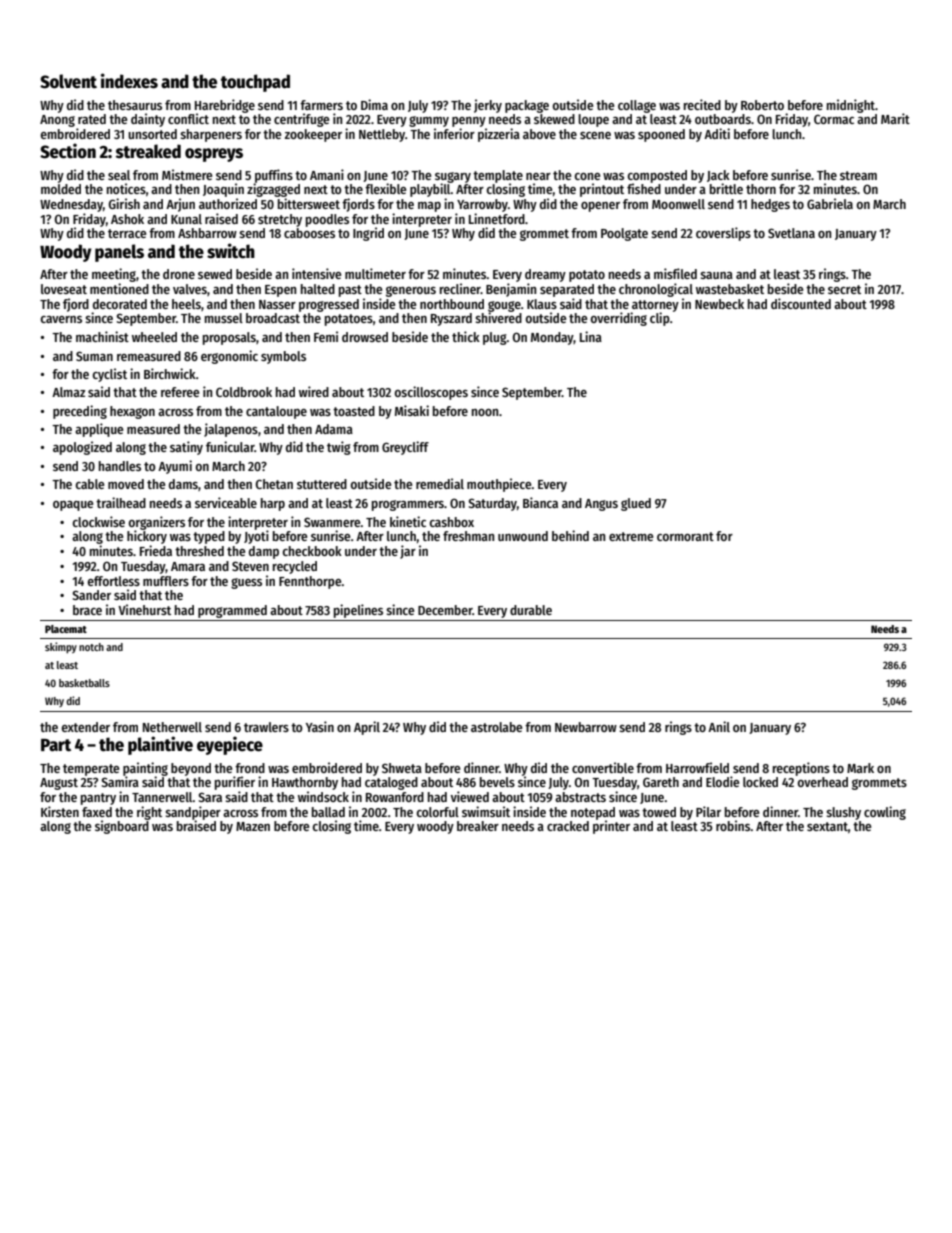  What do you see at coordinates (801, 303) in the screenshot?
I see `discounted` at bounding box center [801, 303].
